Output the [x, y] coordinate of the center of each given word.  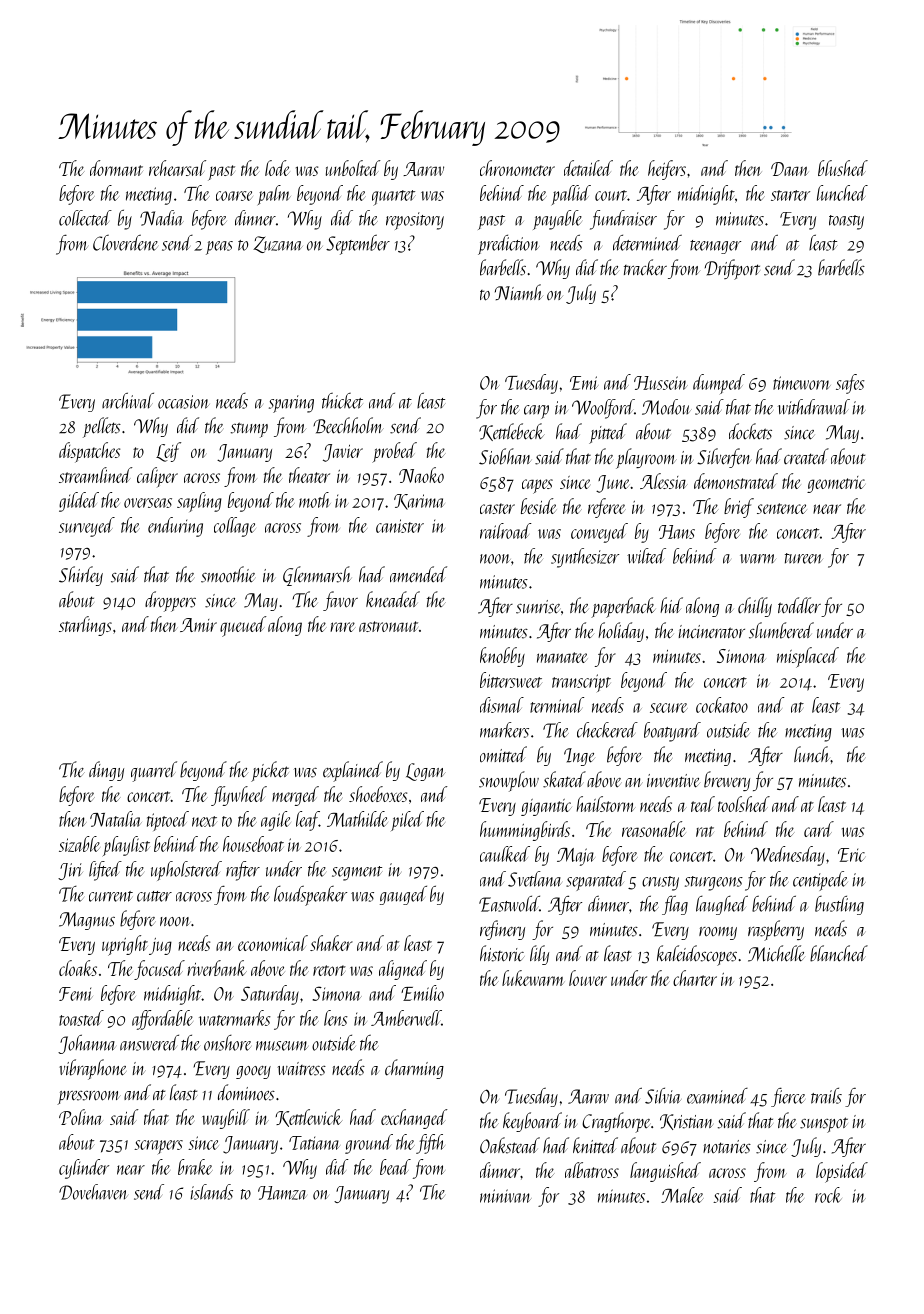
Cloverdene [125, 243]
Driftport [732, 269]
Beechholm [348, 425]
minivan [505, 1196]
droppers [170, 601]
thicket [342, 401]
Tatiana [314, 1143]
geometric [836, 484]
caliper [157, 477]
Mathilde [357, 819]
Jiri [70, 871]
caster [497, 508]
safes [850, 384]
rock [828, 1195]
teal [703, 804]
